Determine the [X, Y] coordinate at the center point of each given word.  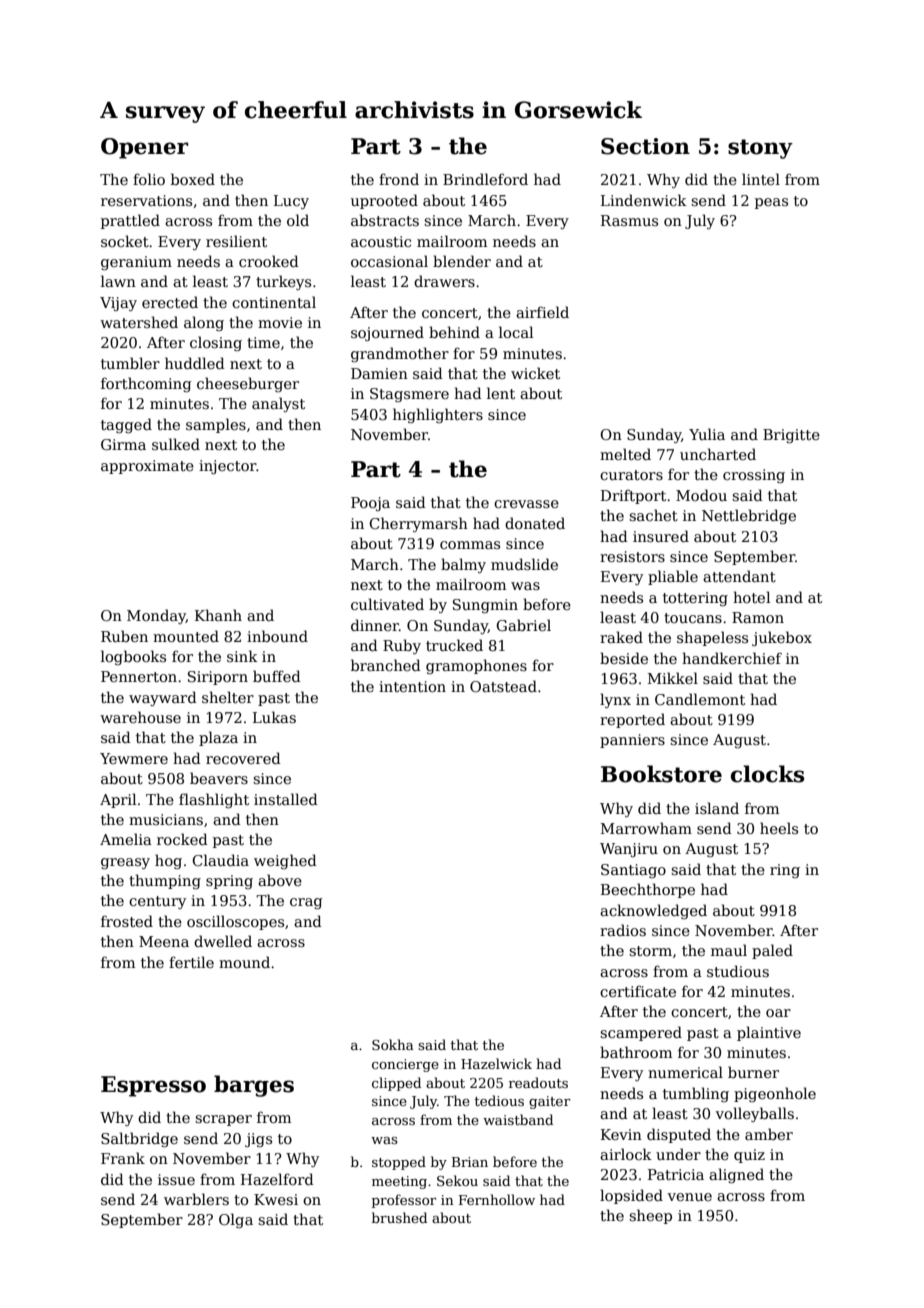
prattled [130, 221]
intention [412, 686]
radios [623, 930]
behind [454, 332]
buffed [277, 676]
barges [254, 1086]
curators [631, 475]
